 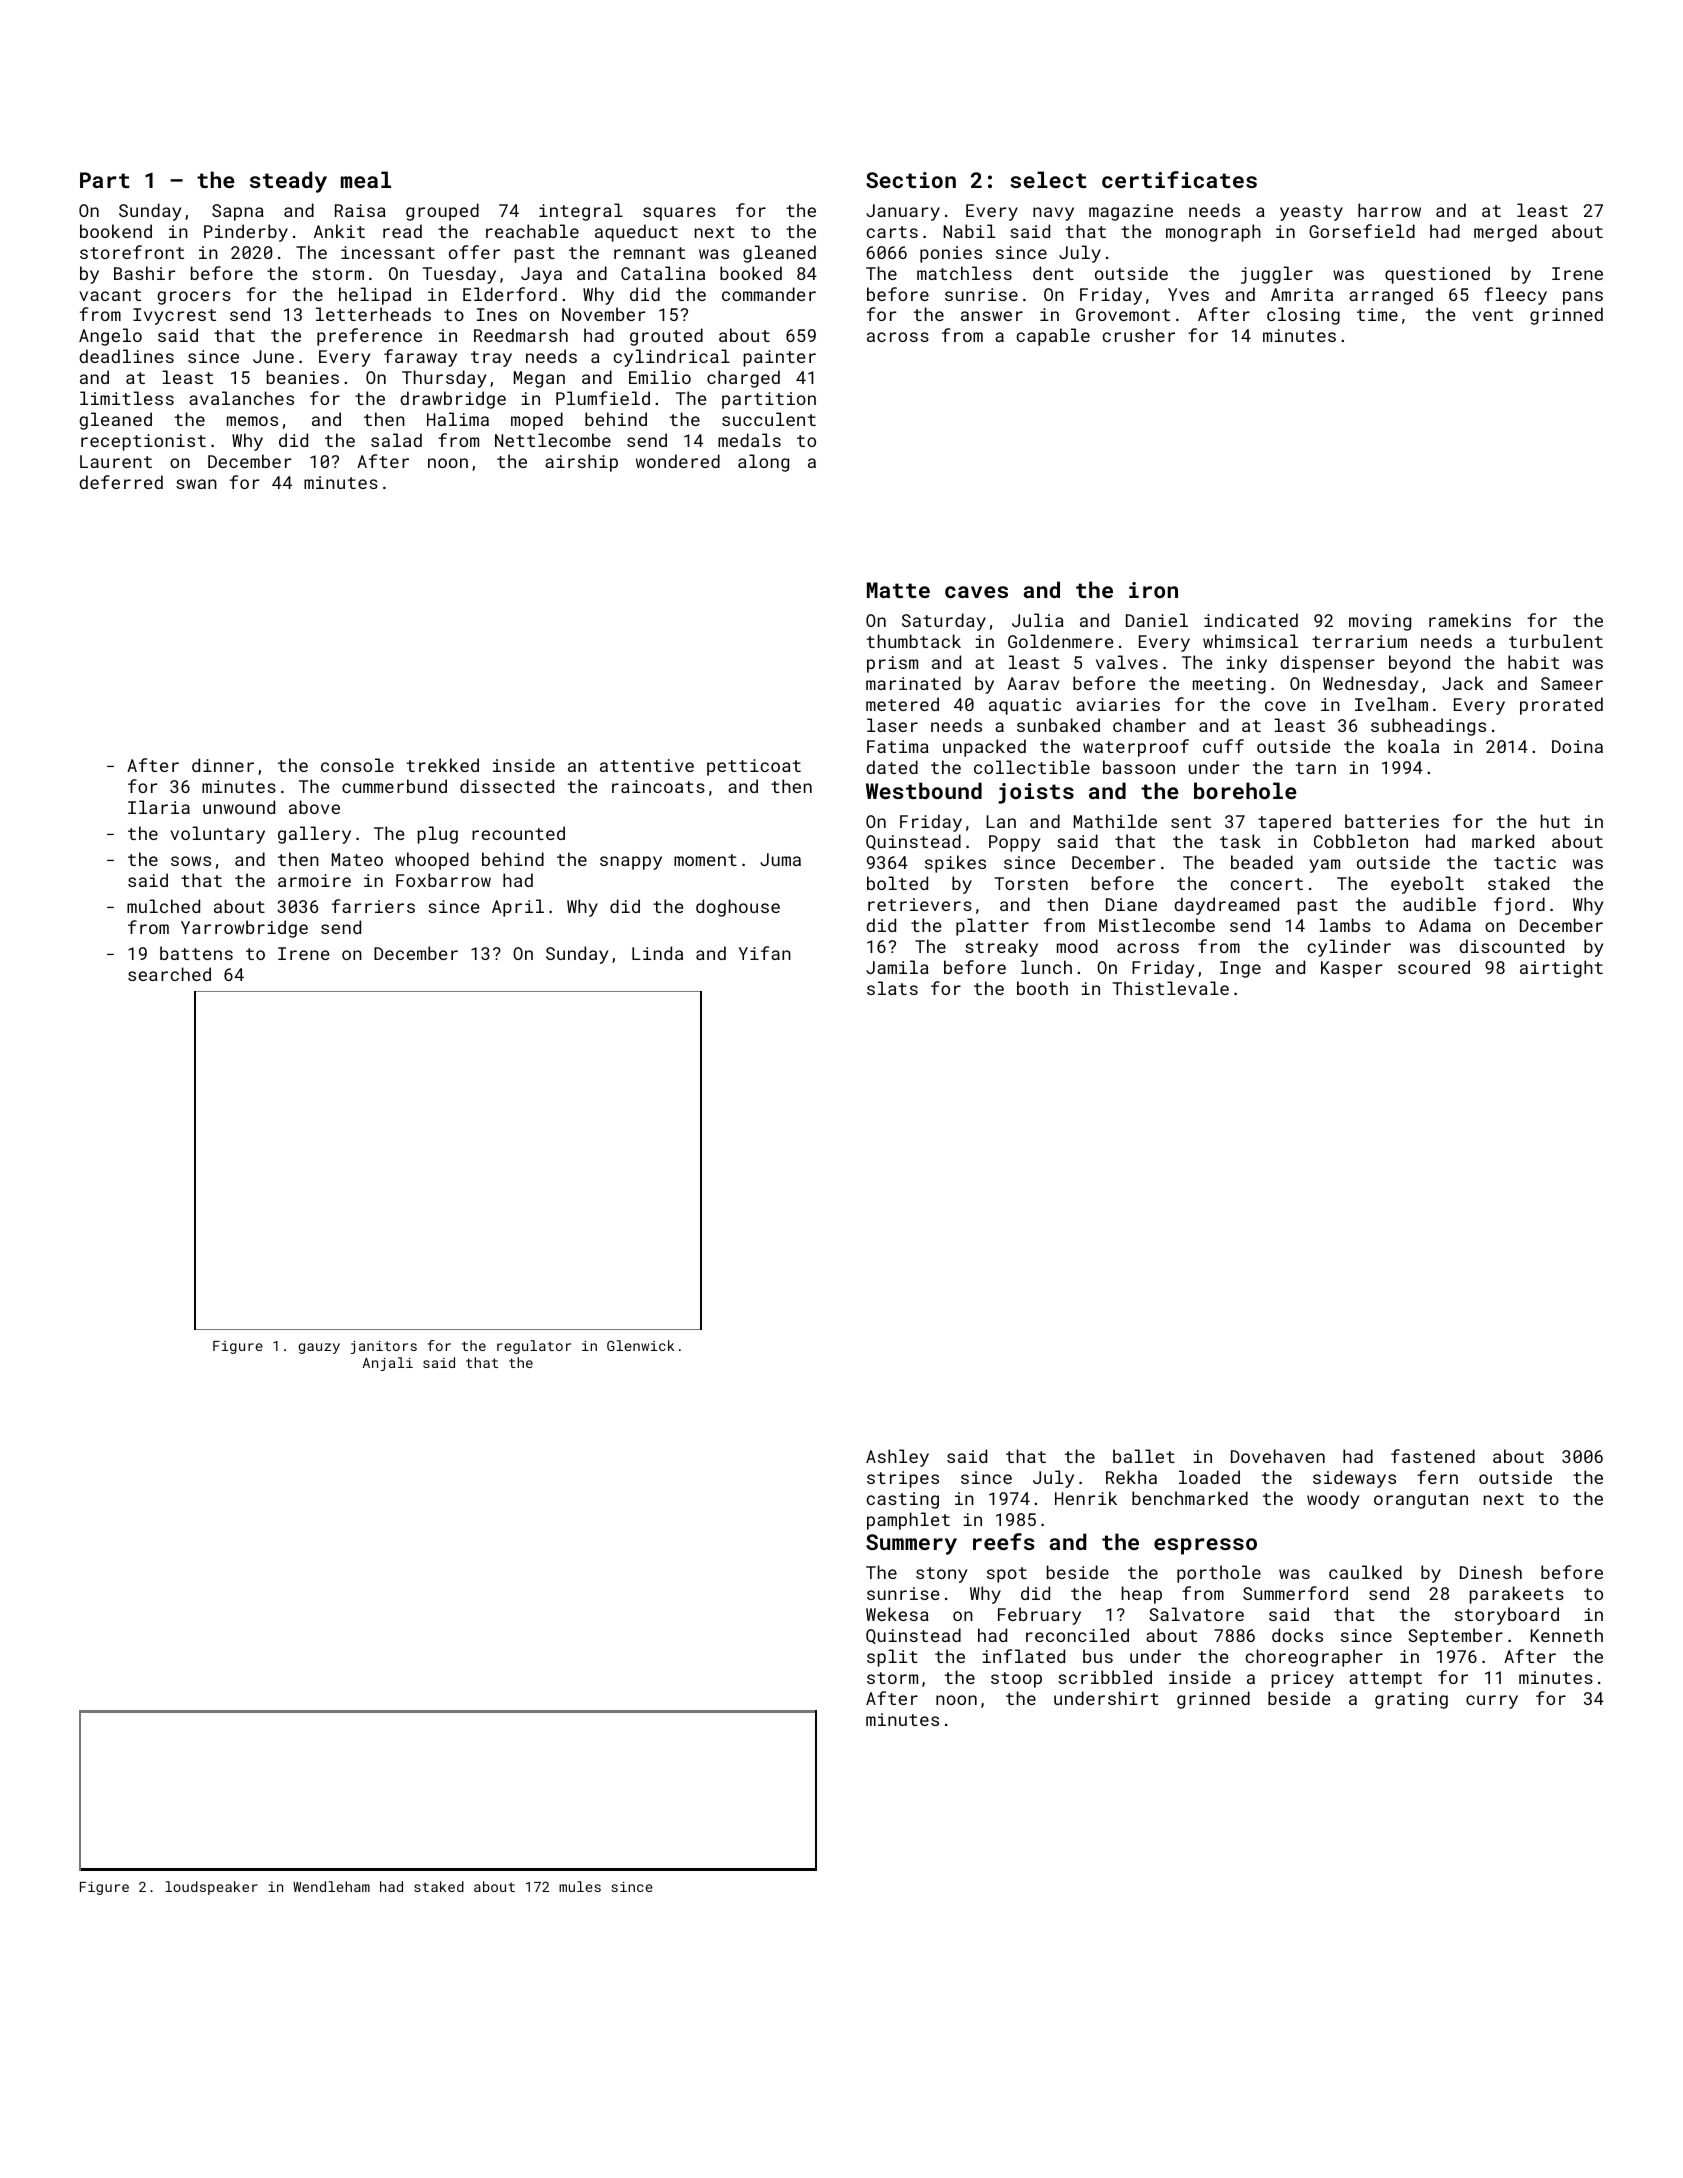 I want to click on limitless, so click(x=127, y=398).
